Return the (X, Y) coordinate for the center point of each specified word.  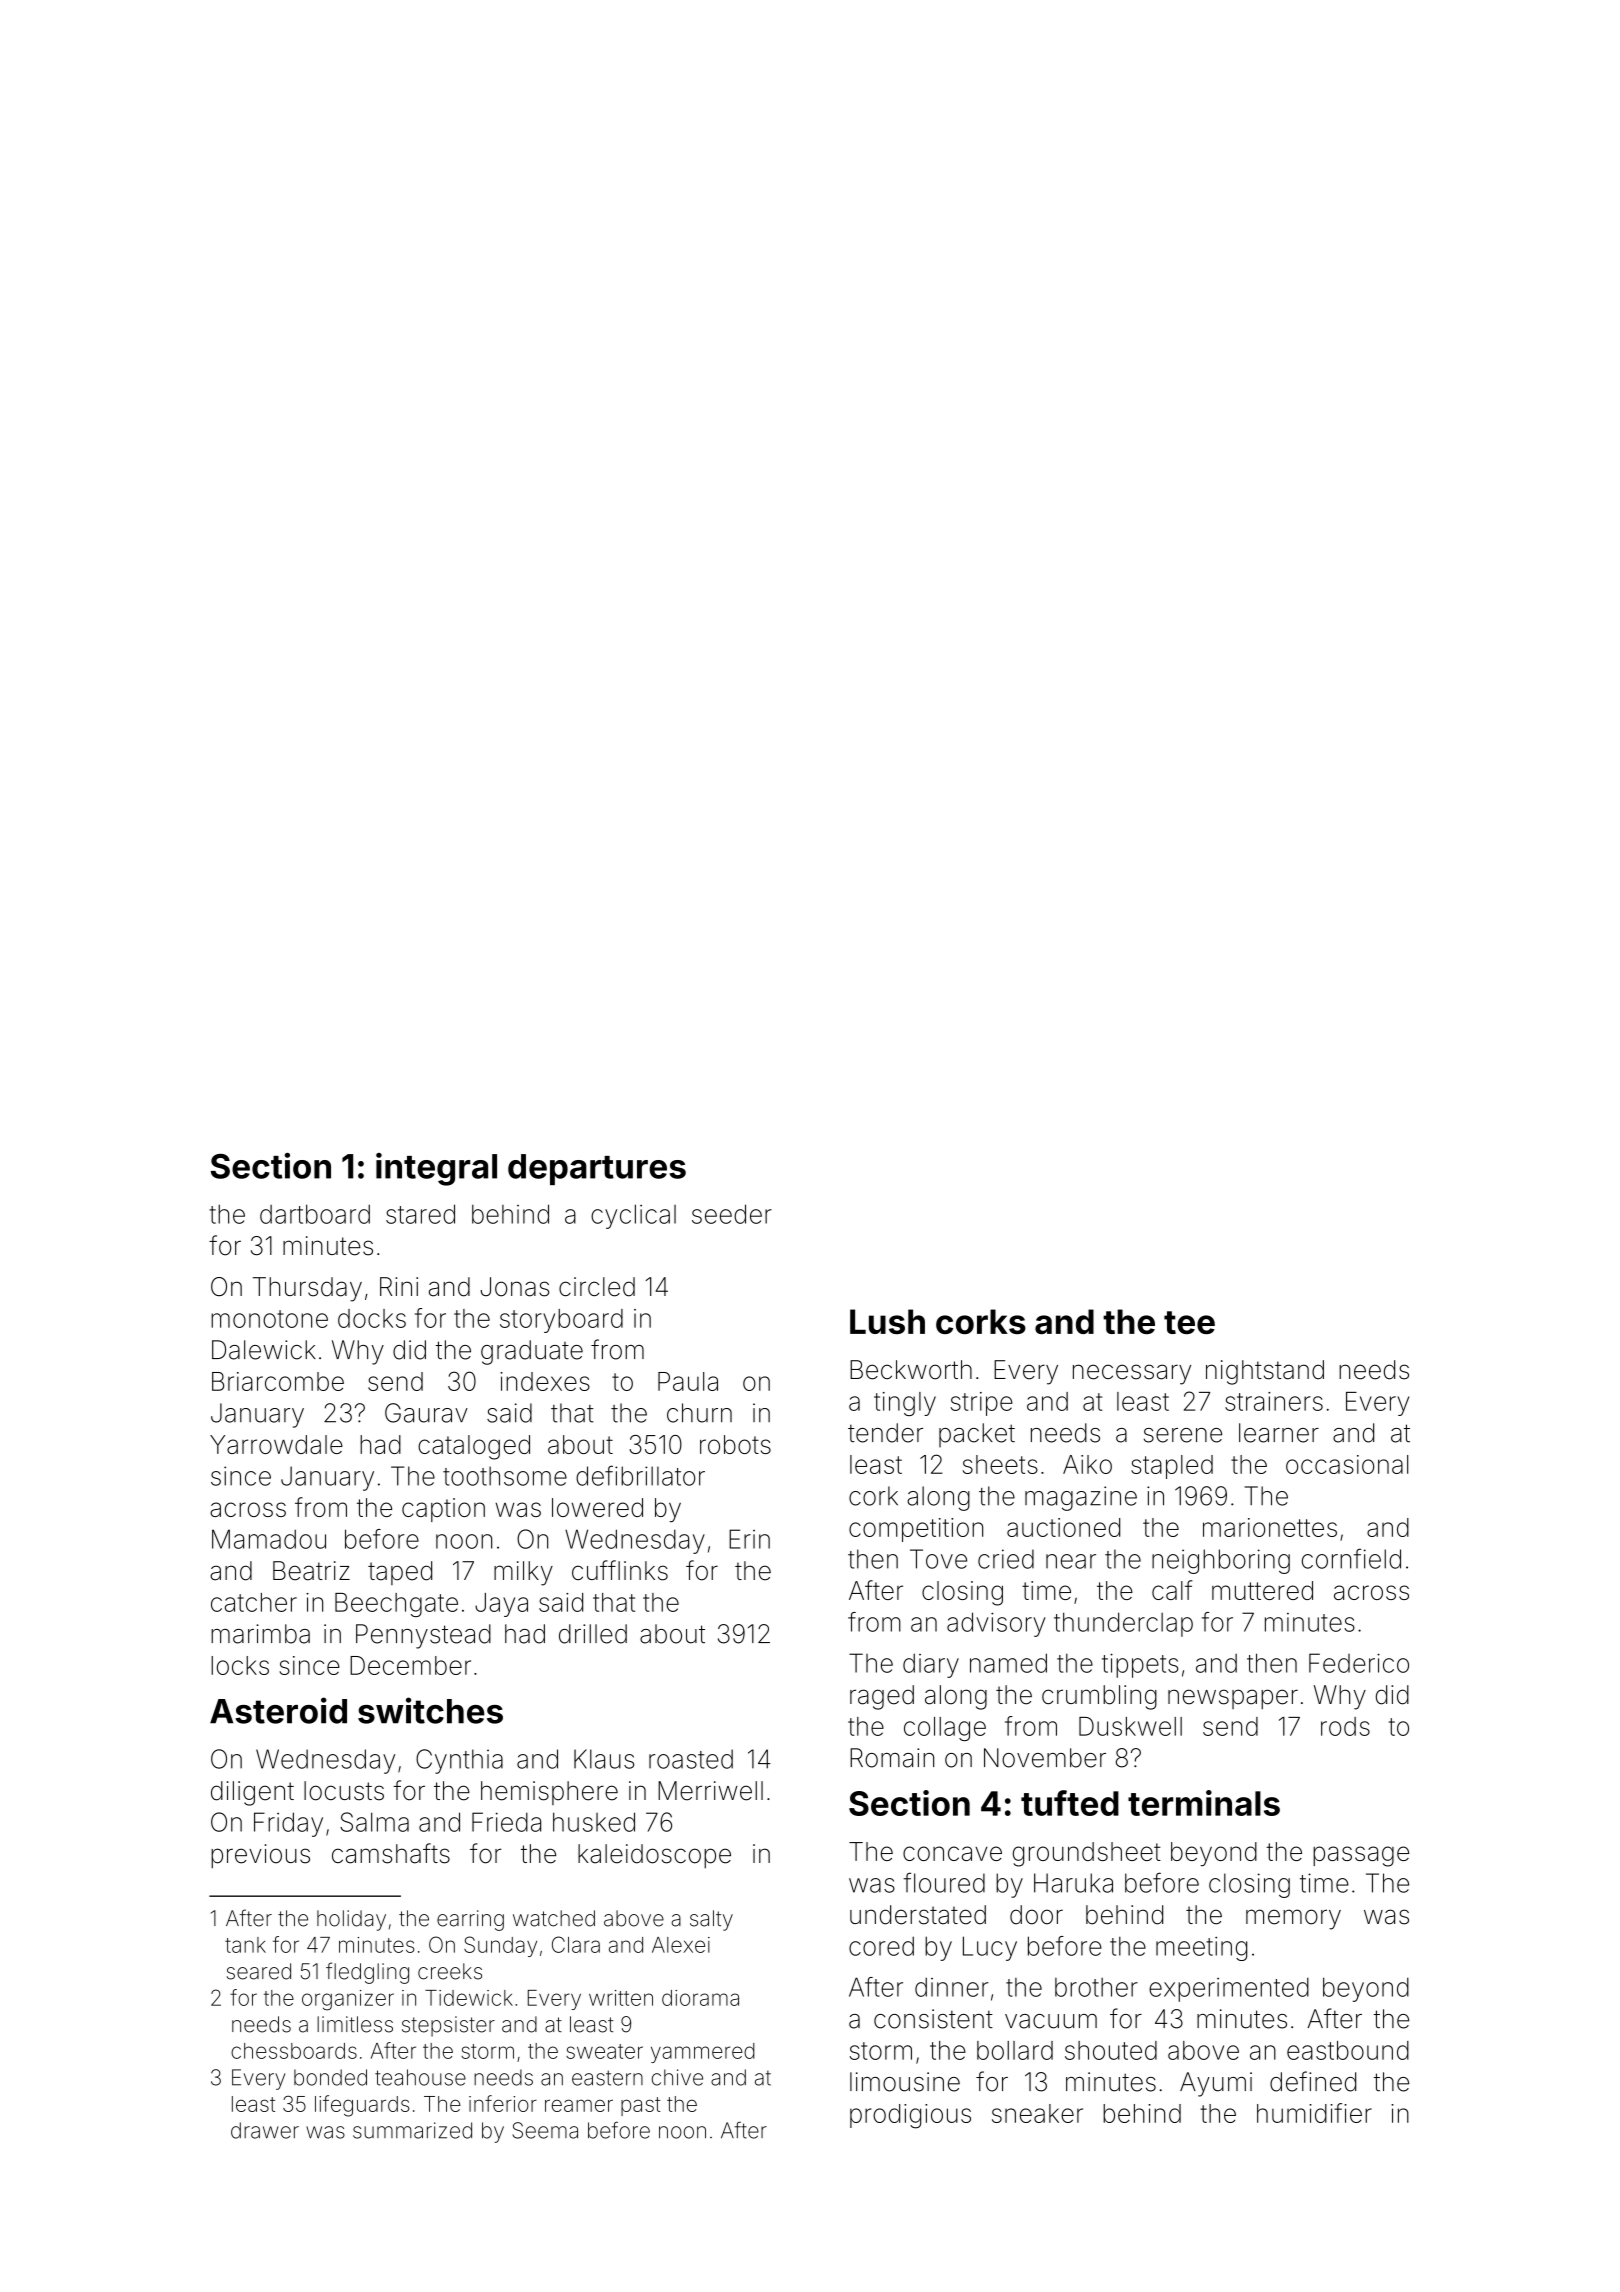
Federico (1359, 1663)
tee (1189, 1322)
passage (1361, 1856)
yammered (703, 2053)
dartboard (315, 1214)
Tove (938, 1559)
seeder (732, 1214)
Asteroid (278, 1710)
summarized (412, 2130)
